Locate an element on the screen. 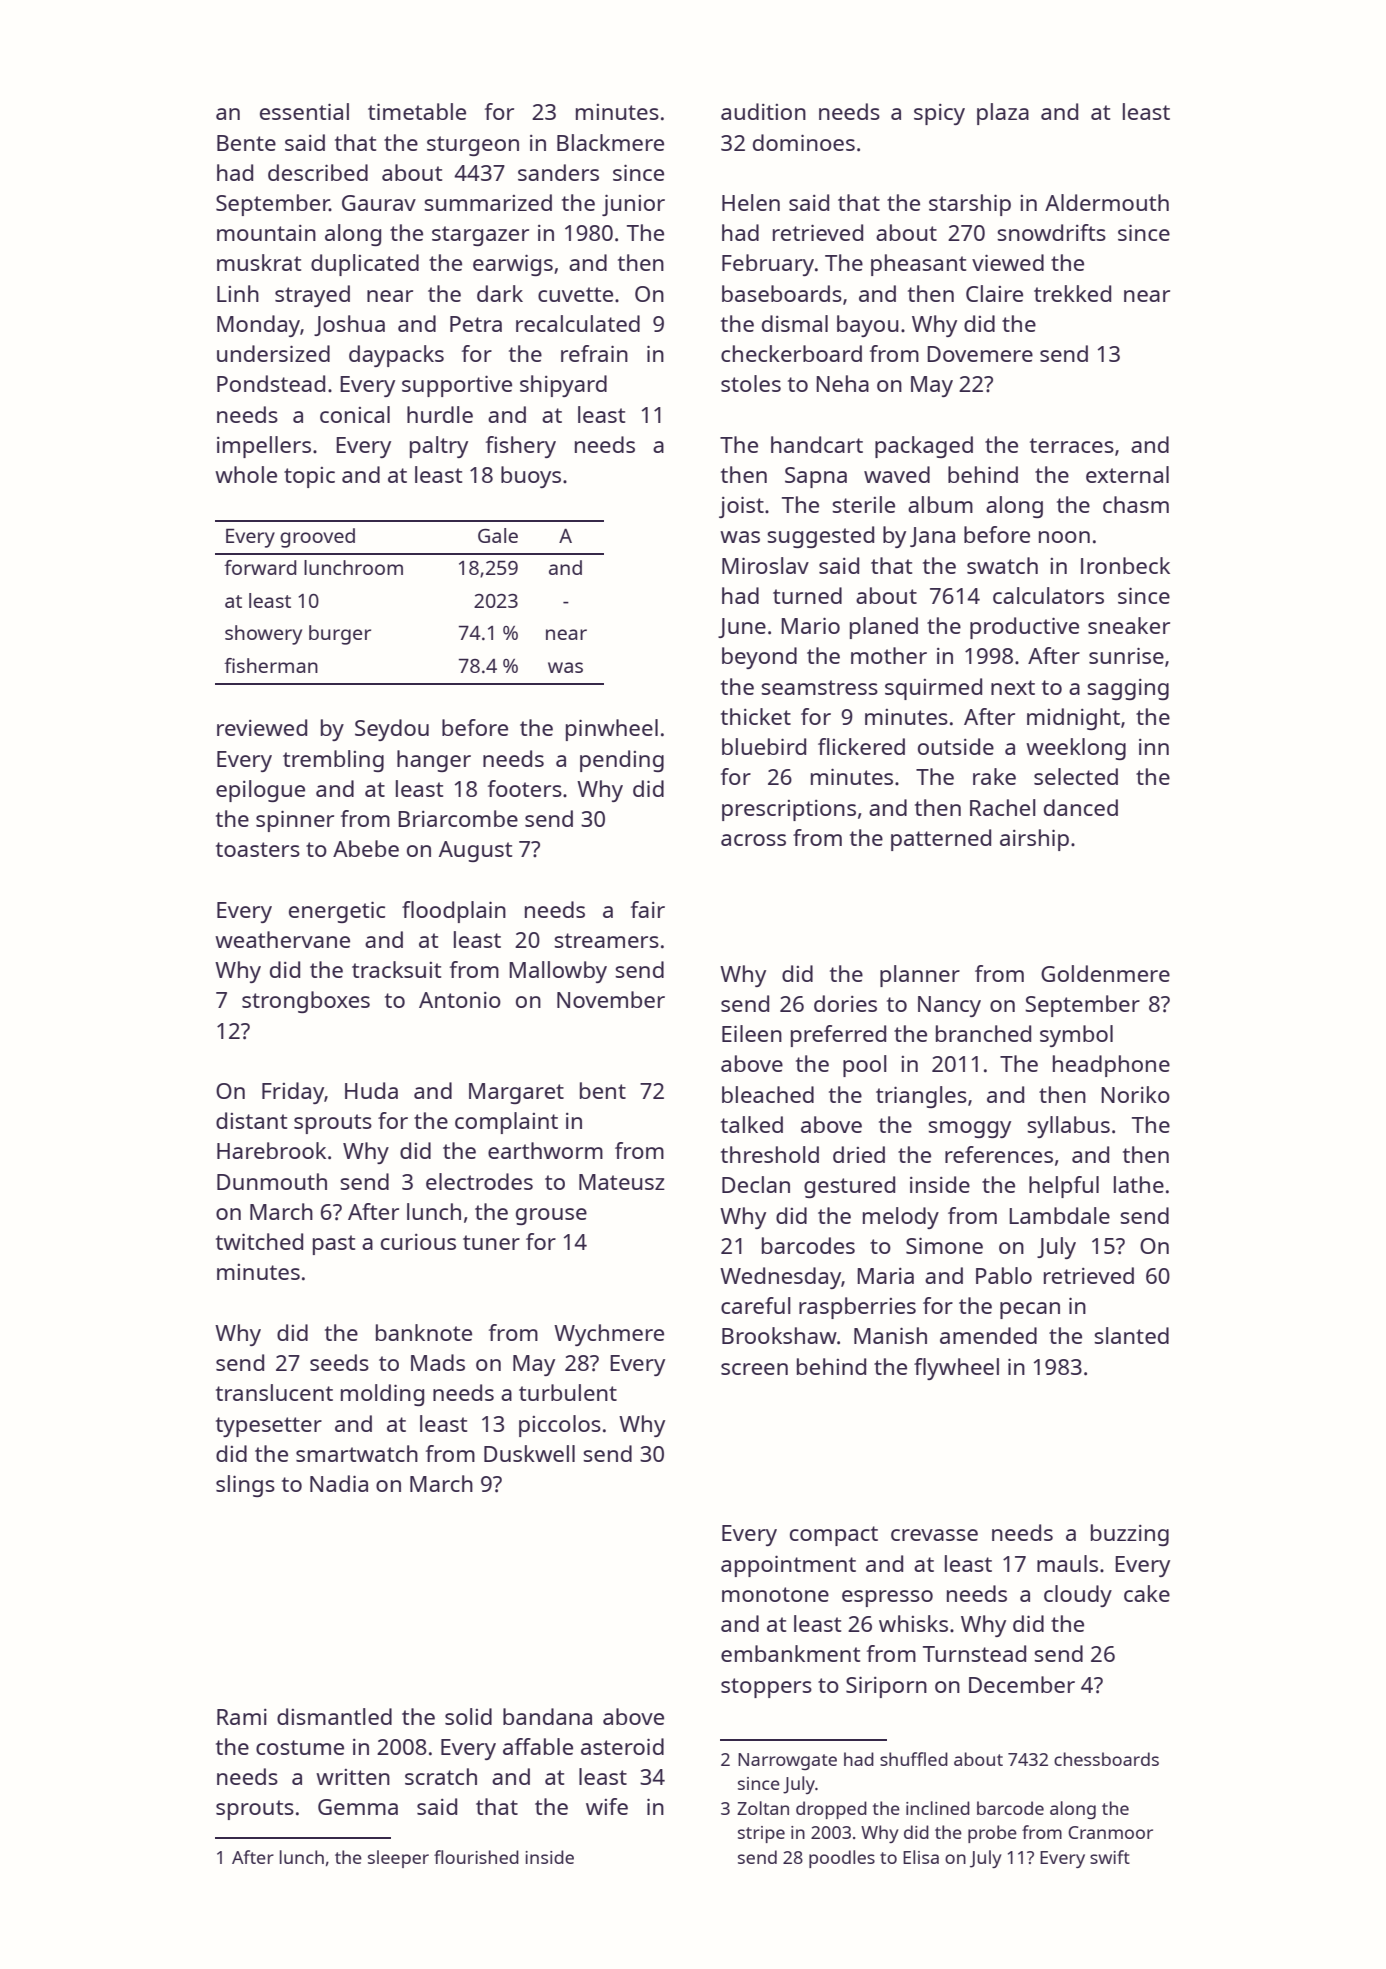 The width and height of the screenshot is (1386, 1969). written is located at coordinates (353, 1777).
